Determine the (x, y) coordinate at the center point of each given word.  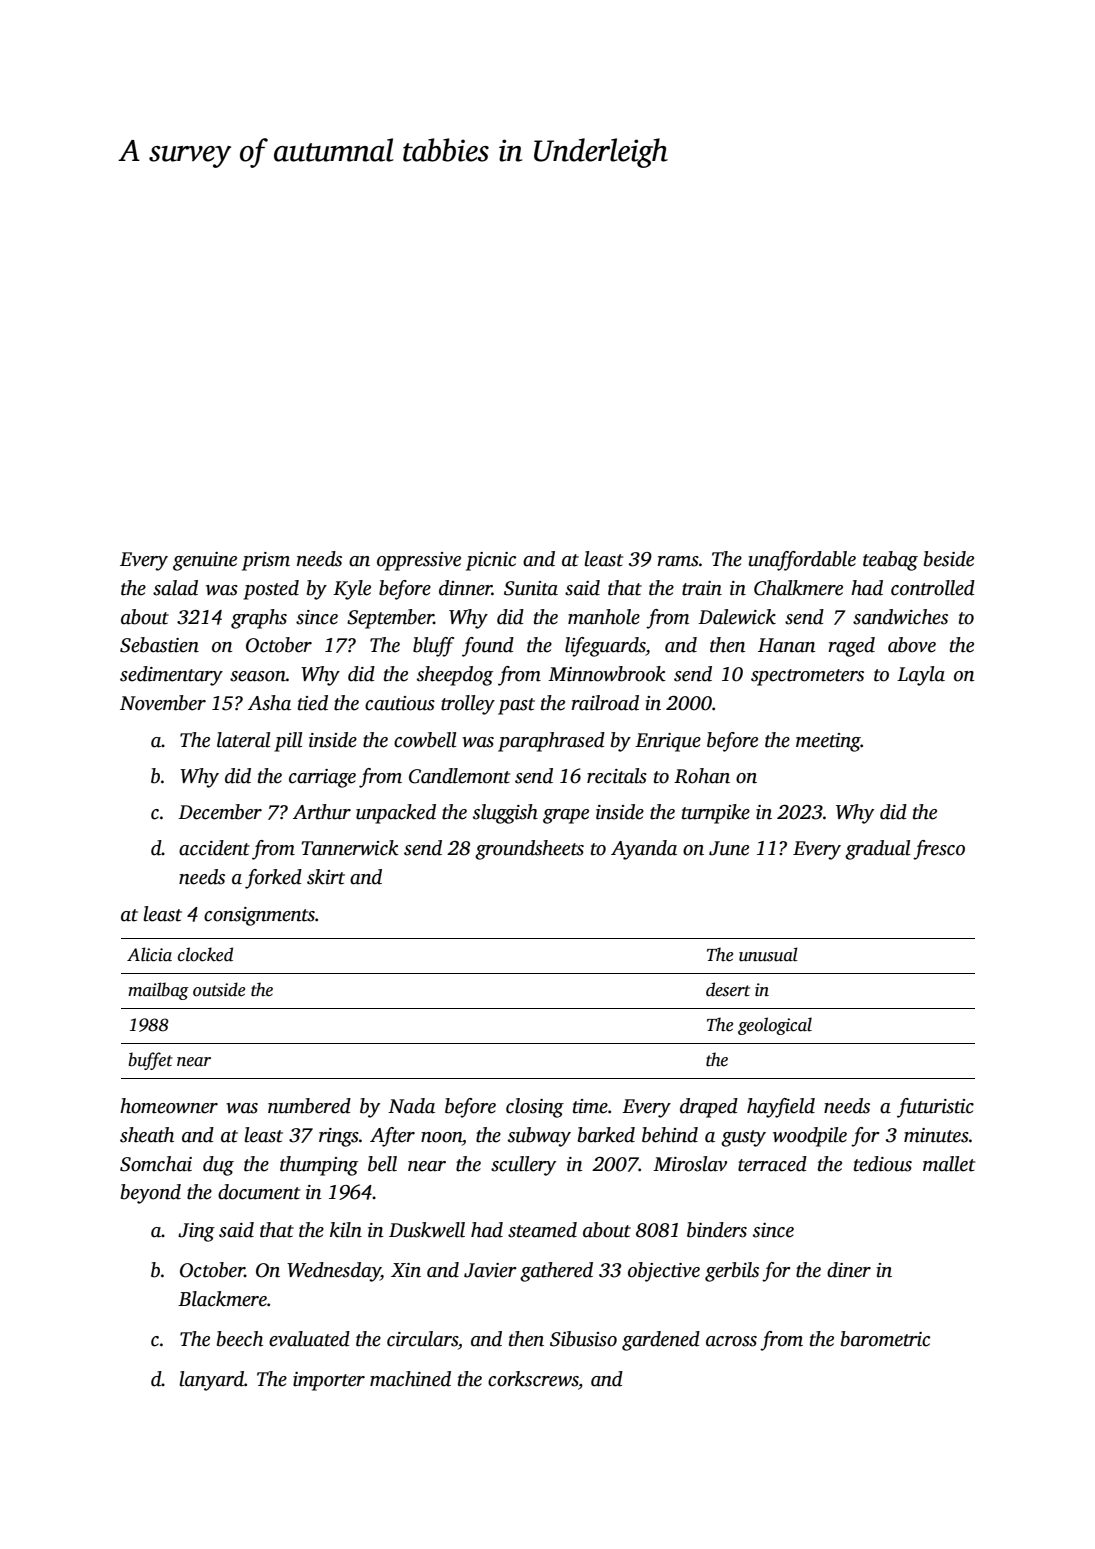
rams (678, 561)
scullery (523, 1166)
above (912, 645)
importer (329, 1381)
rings (339, 1137)
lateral (244, 740)
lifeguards (605, 647)
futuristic (935, 1108)
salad (175, 588)
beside (949, 559)
